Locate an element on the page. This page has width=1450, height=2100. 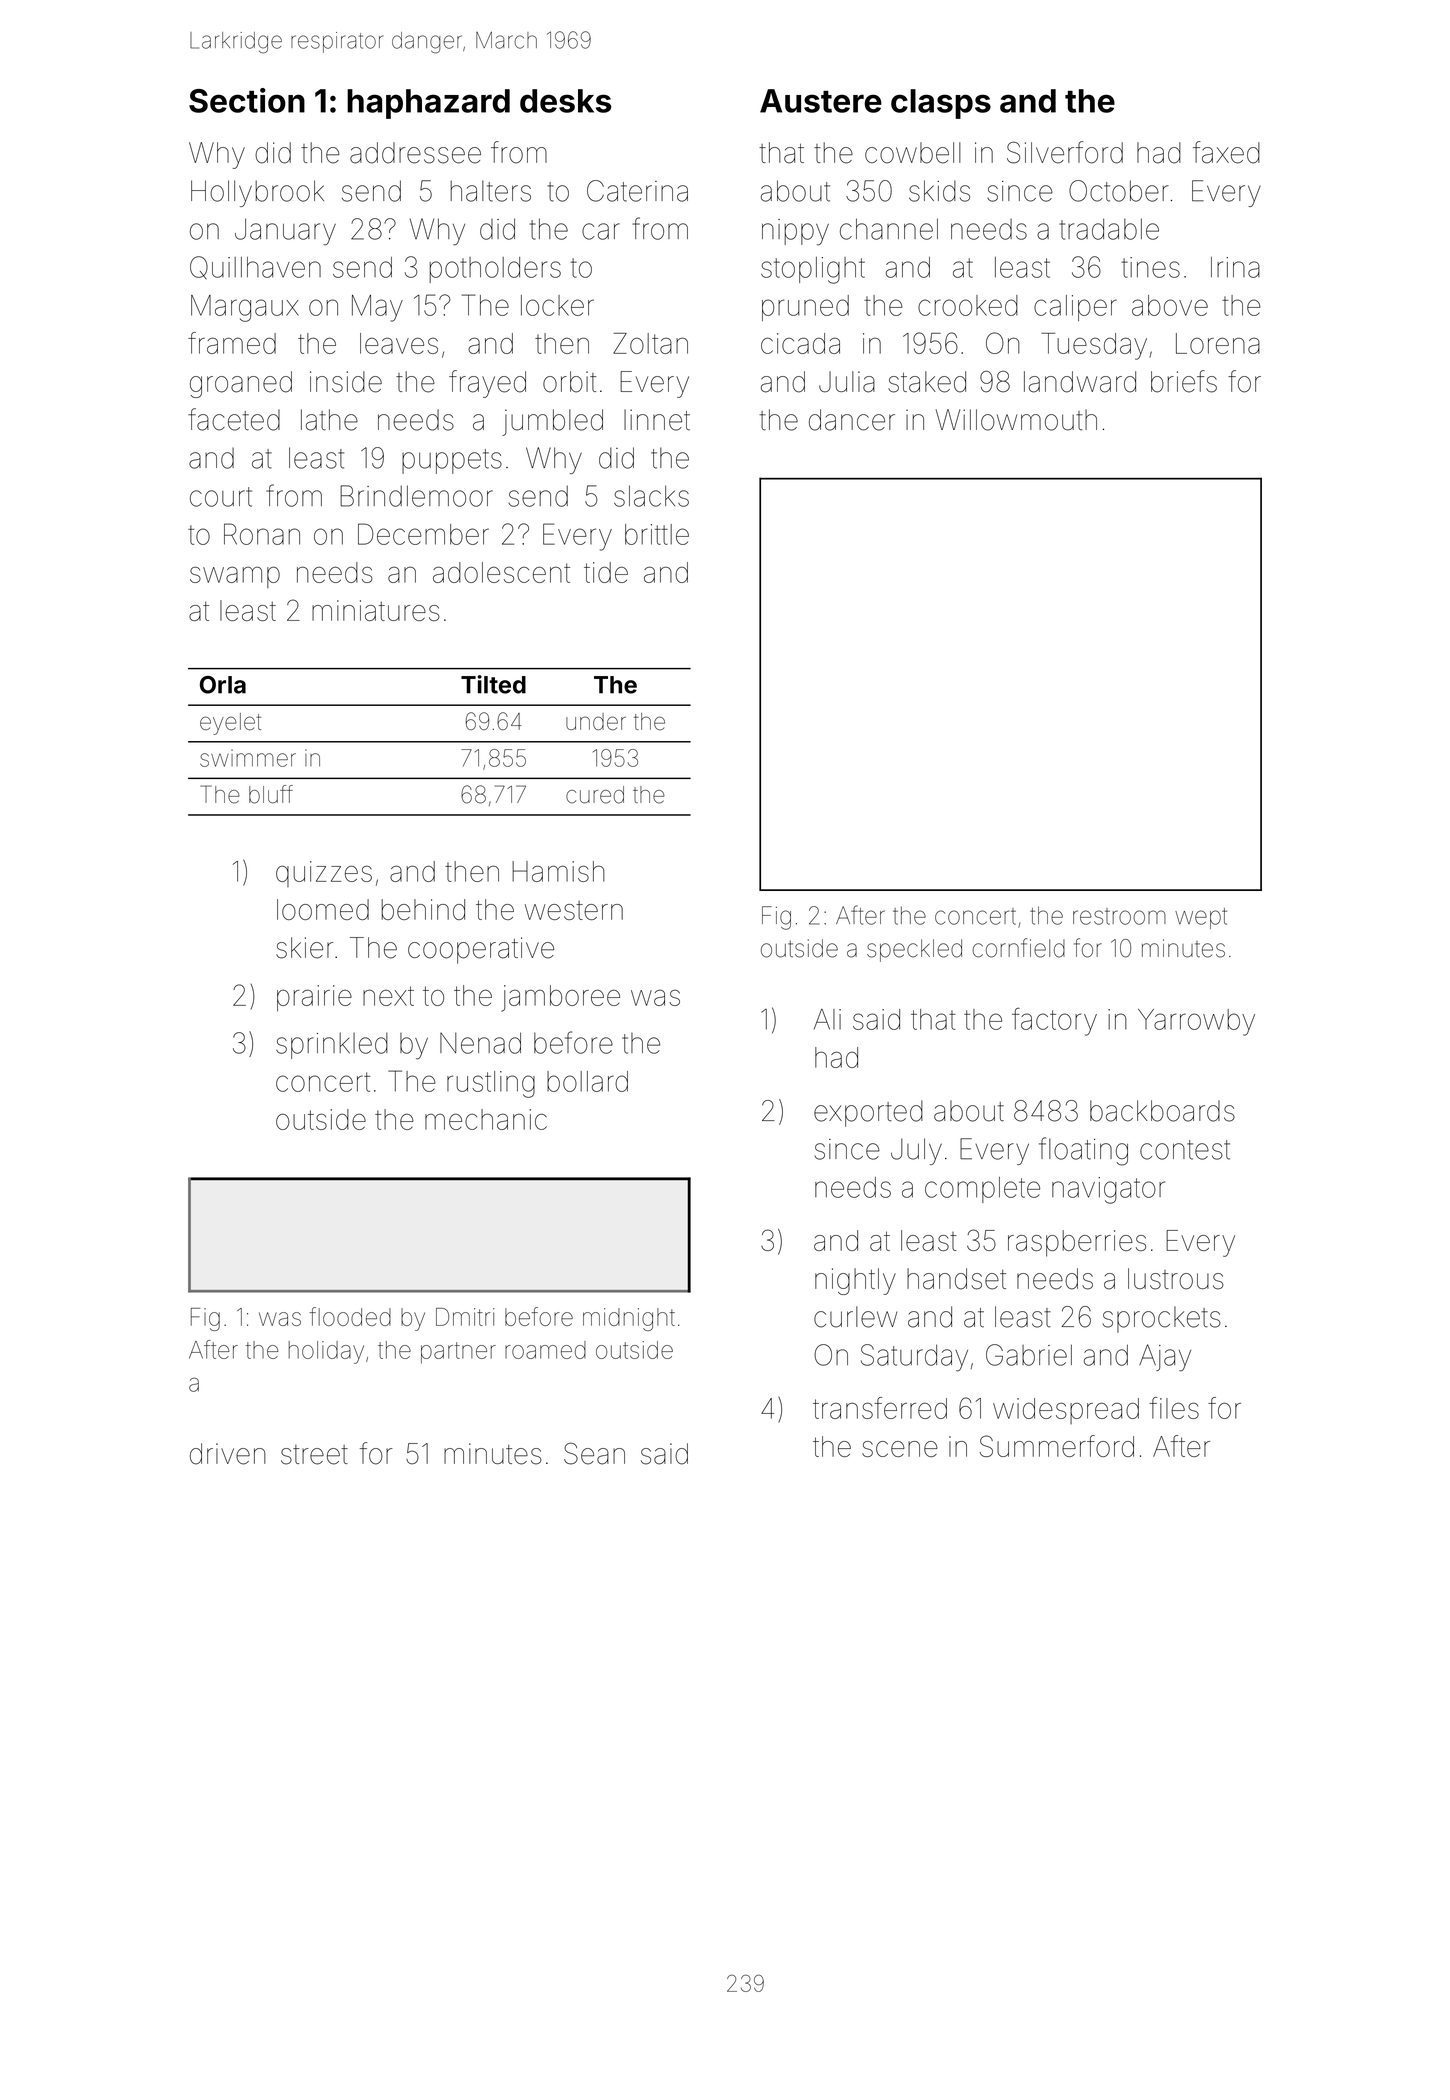
cornfield is located at coordinates (1018, 948).
